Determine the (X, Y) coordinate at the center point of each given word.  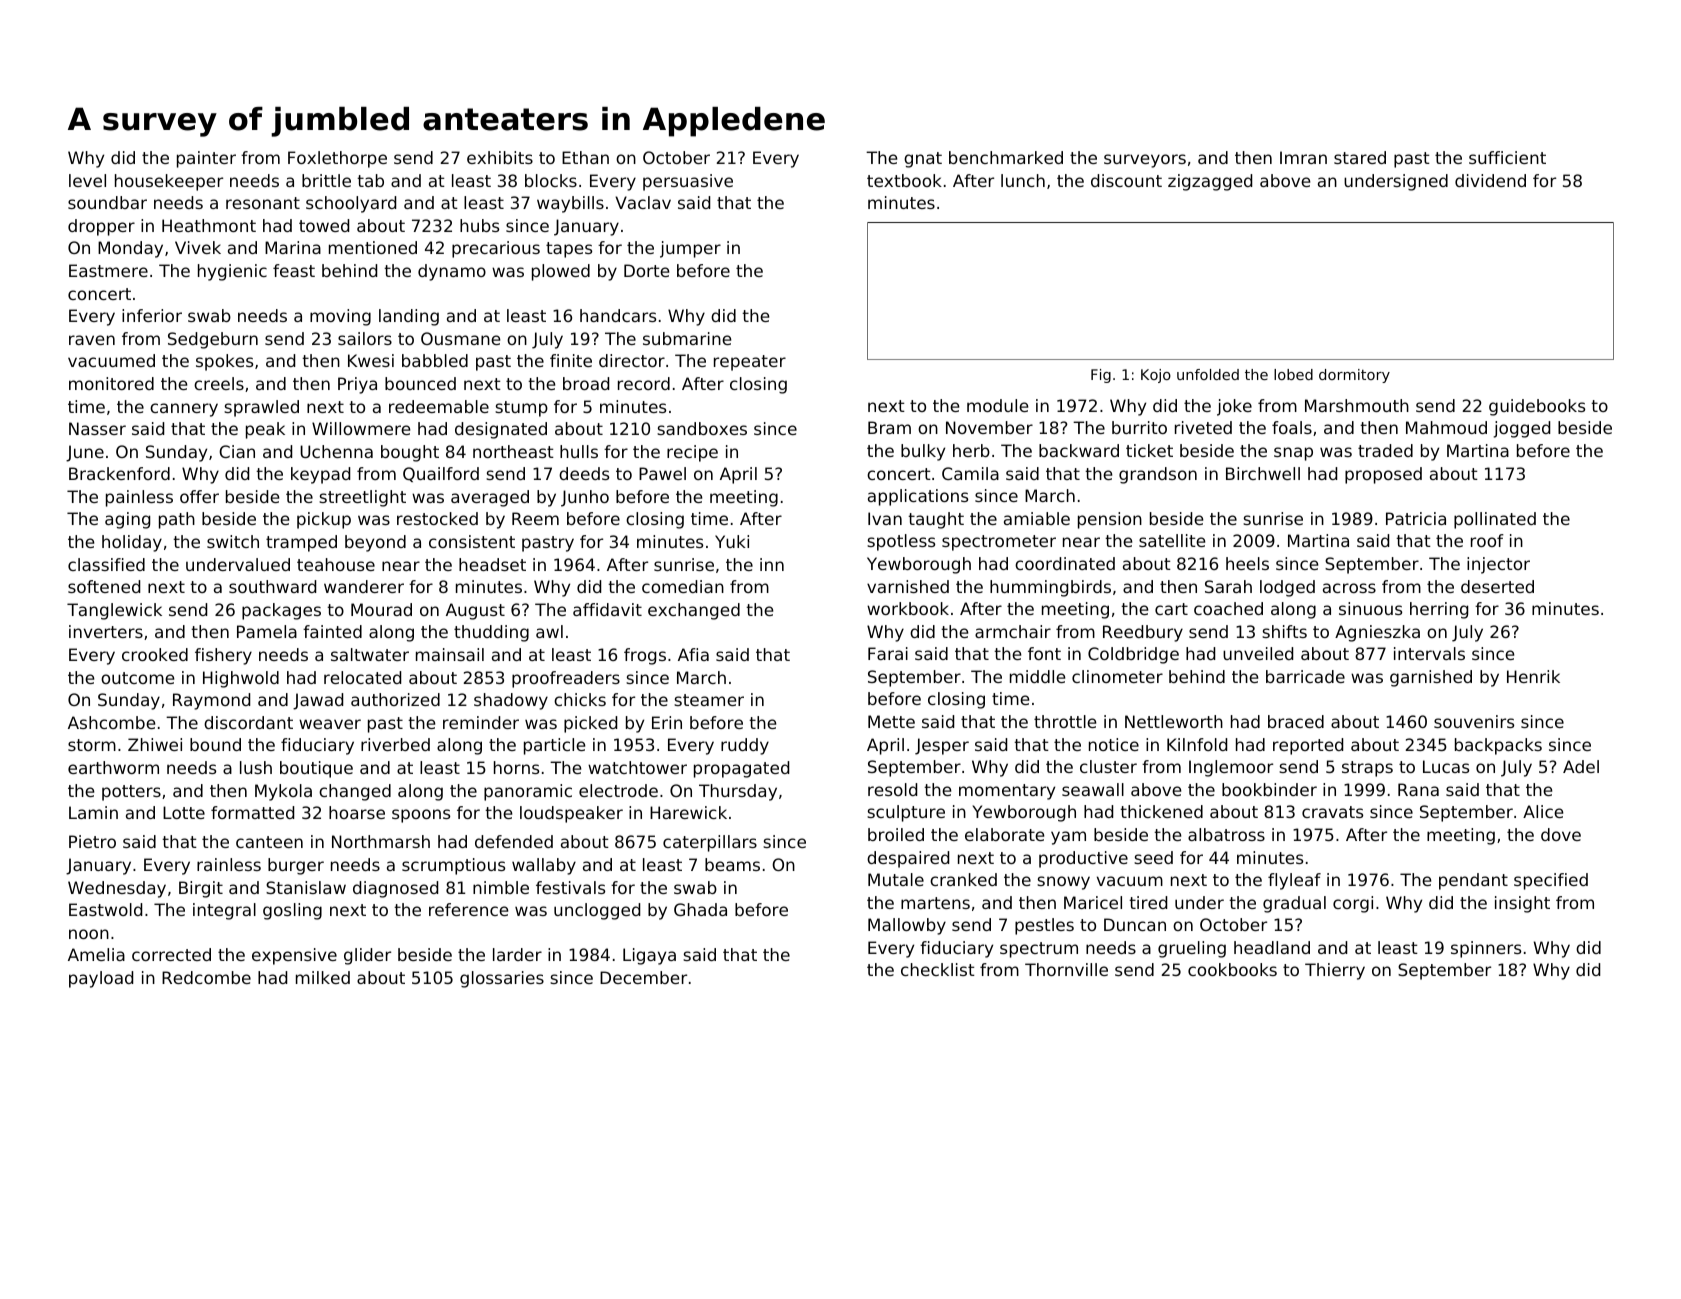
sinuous (1370, 608)
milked (323, 977)
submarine (687, 338)
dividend (1490, 180)
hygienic (232, 272)
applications (918, 497)
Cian (237, 451)
